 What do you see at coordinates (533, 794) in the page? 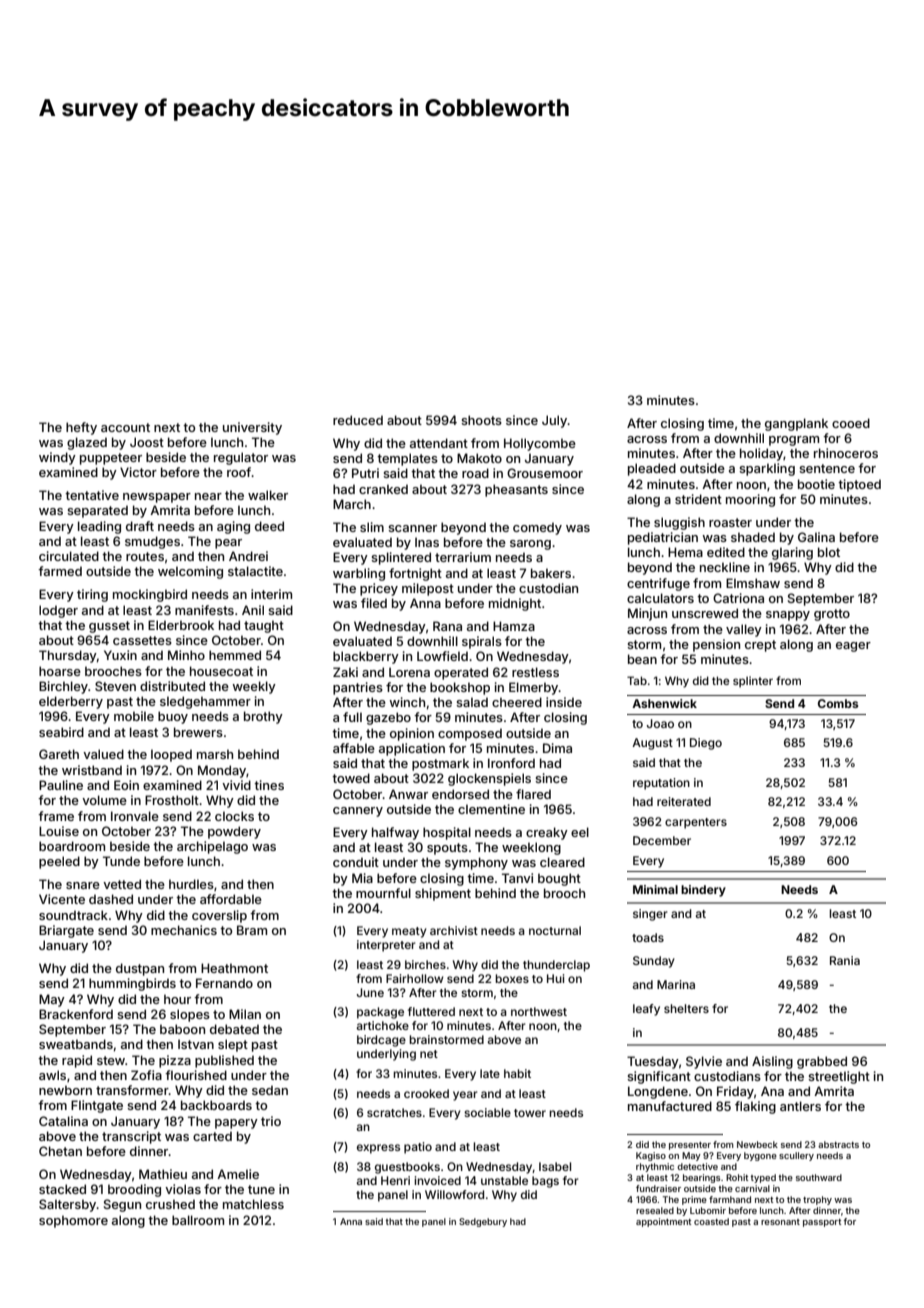
I see `flared` at bounding box center [533, 794].
